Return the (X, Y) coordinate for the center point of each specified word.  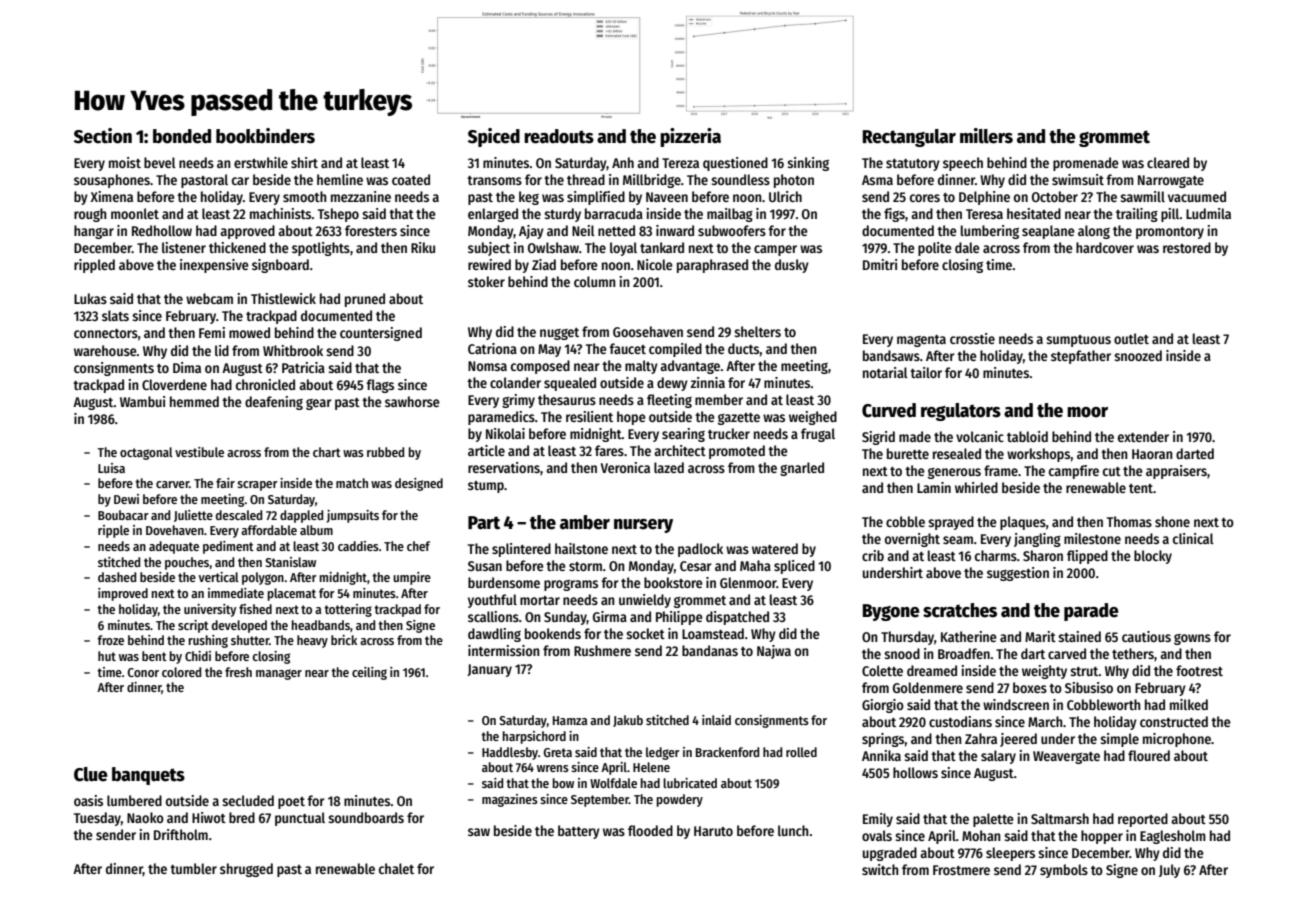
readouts (559, 136)
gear (319, 404)
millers (986, 136)
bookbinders (265, 136)
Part (484, 523)
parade (1091, 612)
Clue (91, 774)
